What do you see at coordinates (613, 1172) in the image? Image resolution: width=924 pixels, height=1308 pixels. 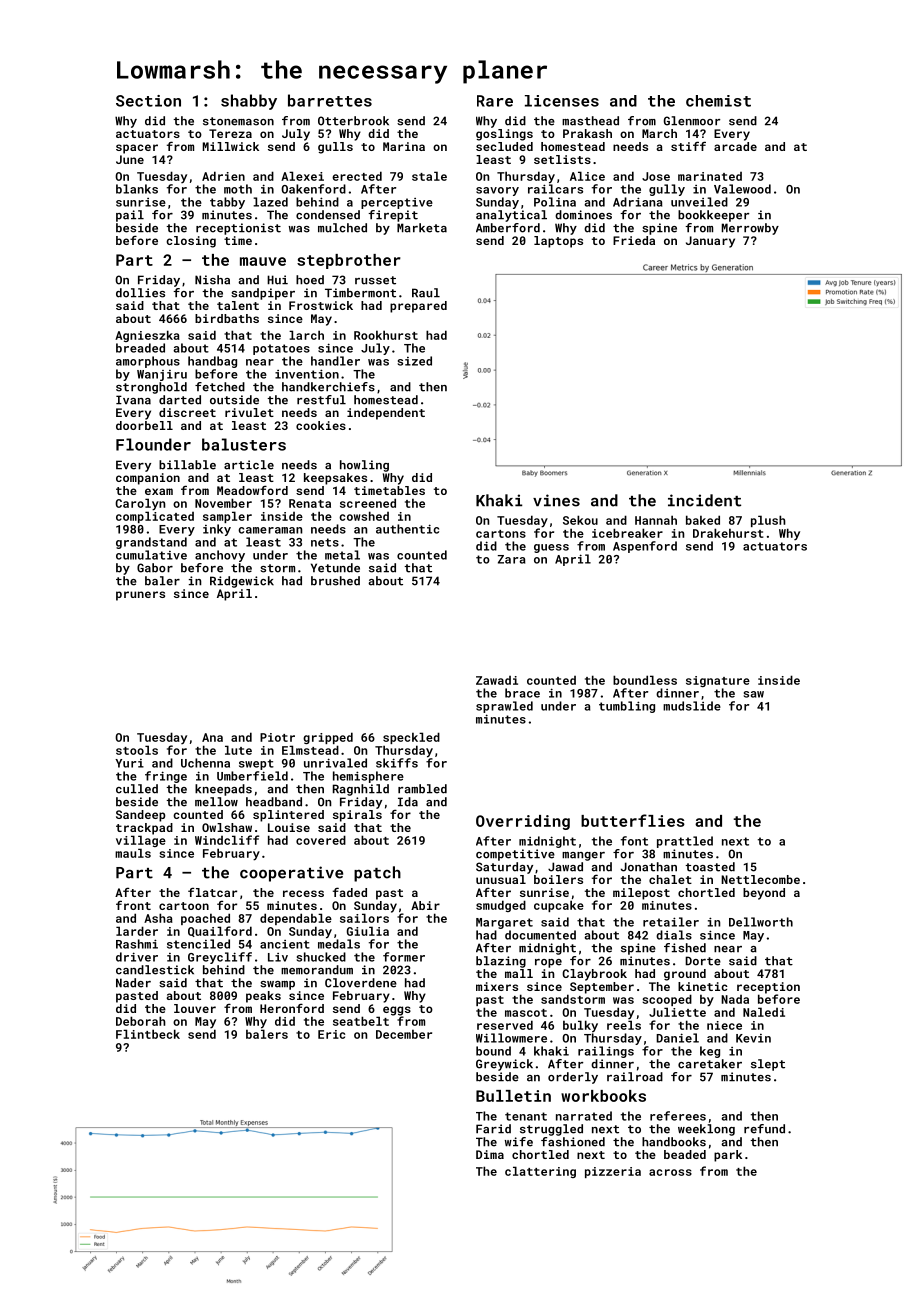 I see `pizzeria` at bounding box center [613, 1172].
